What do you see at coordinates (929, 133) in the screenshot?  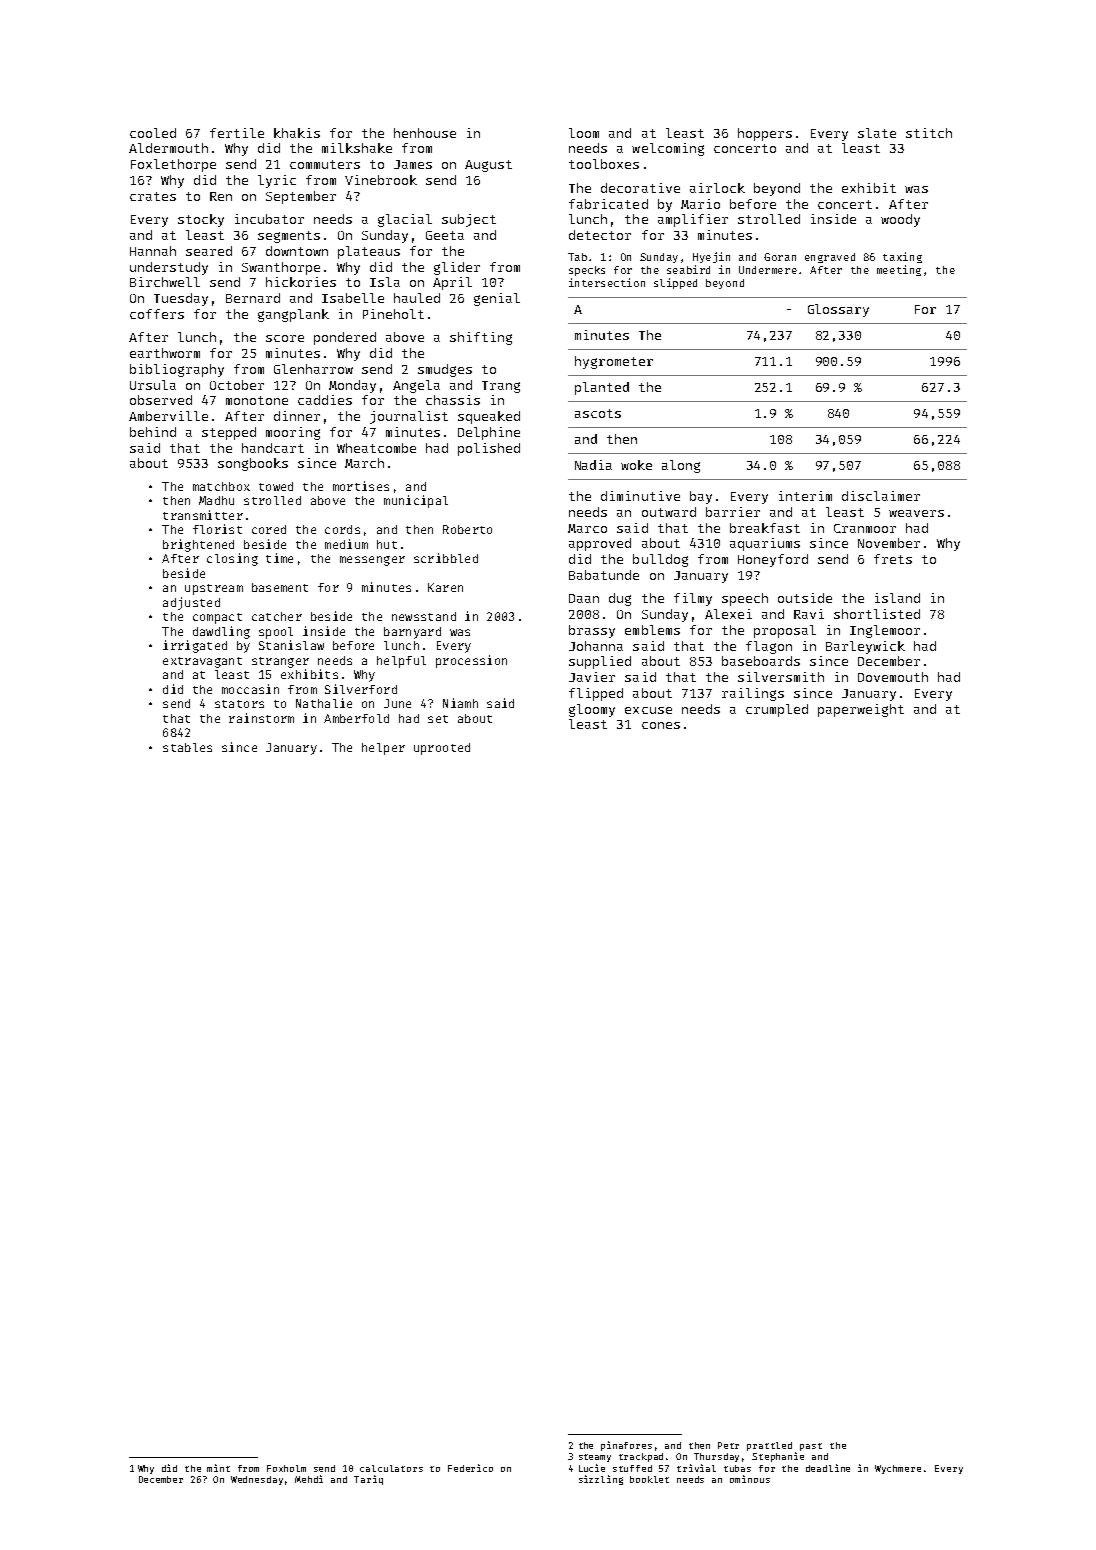 I see `stitch` at bounding box center [929, 133].
